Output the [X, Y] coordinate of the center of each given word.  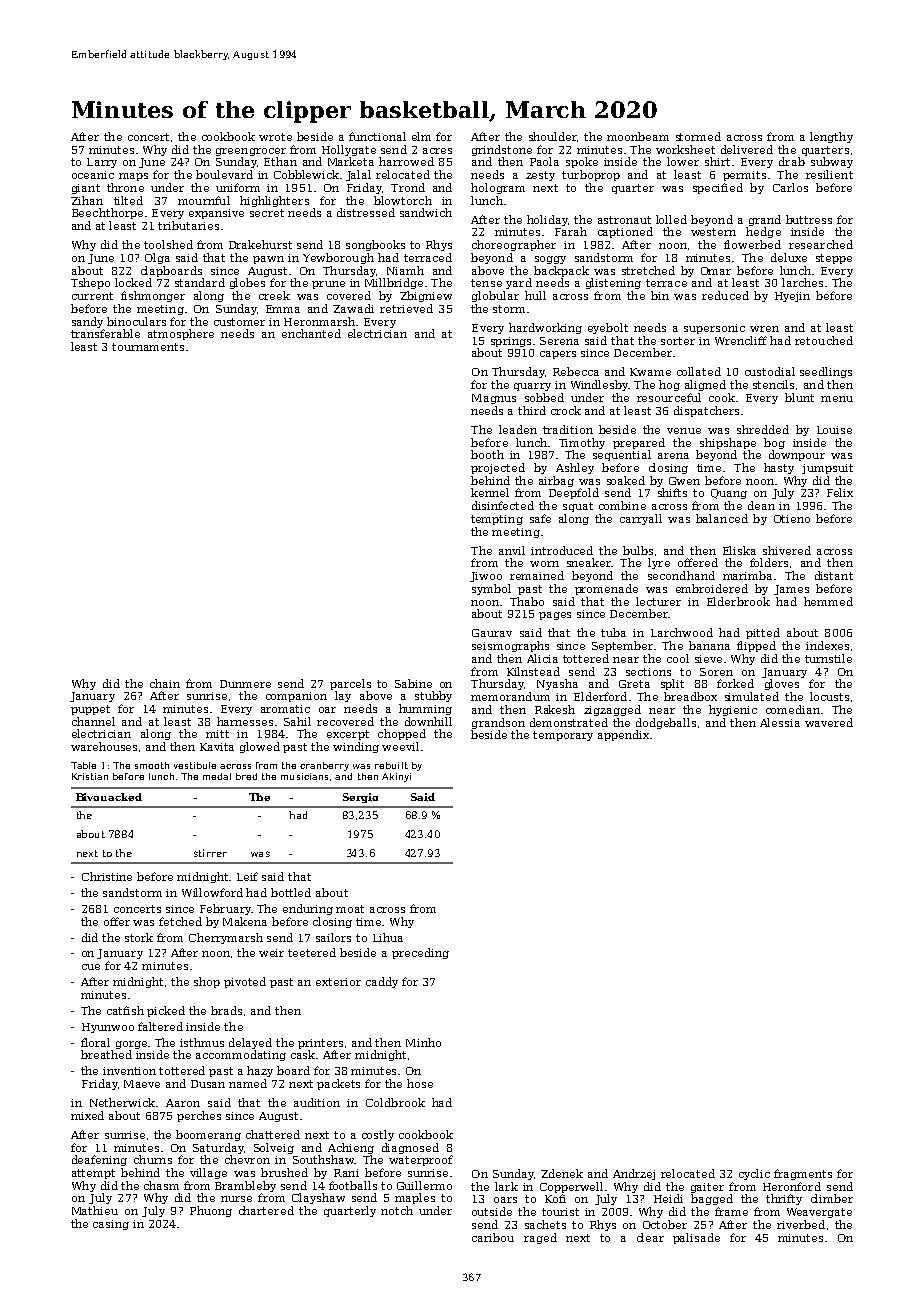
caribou [493, 1237]
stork [139, 937]
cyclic [754, 1174]
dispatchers [706, 411]
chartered [266, 1210]
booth [487, 454]
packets [338, 1084]
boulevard [224, 174]
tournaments [148, 347]
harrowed [406, 161]
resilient [829, 174]
